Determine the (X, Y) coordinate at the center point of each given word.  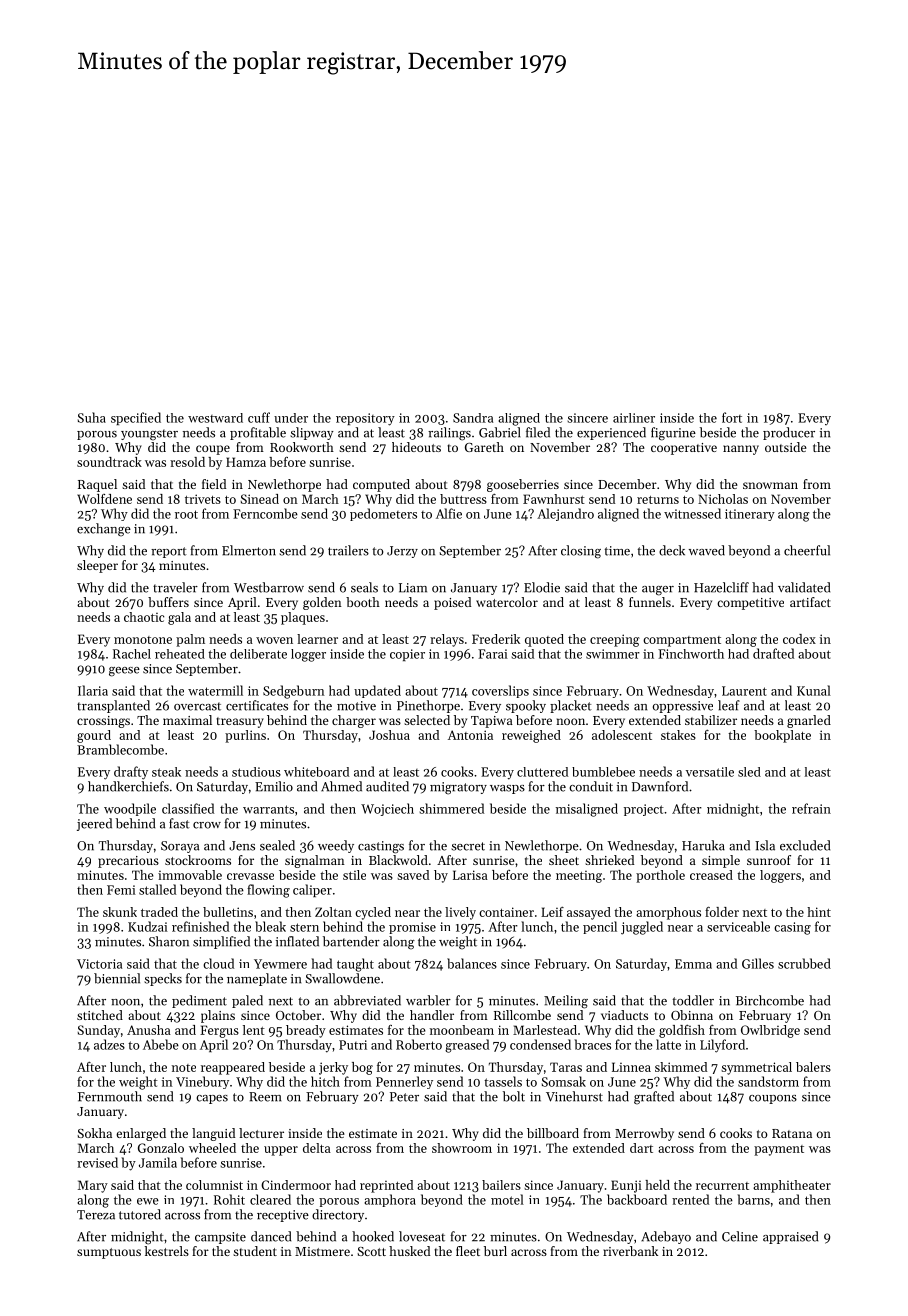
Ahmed (341, 786)
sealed (277, 845)
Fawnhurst (554, 499)
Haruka (703, 845)
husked (409, 1251)
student (255, 1251)
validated (804, 587)
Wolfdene (104, 499)
